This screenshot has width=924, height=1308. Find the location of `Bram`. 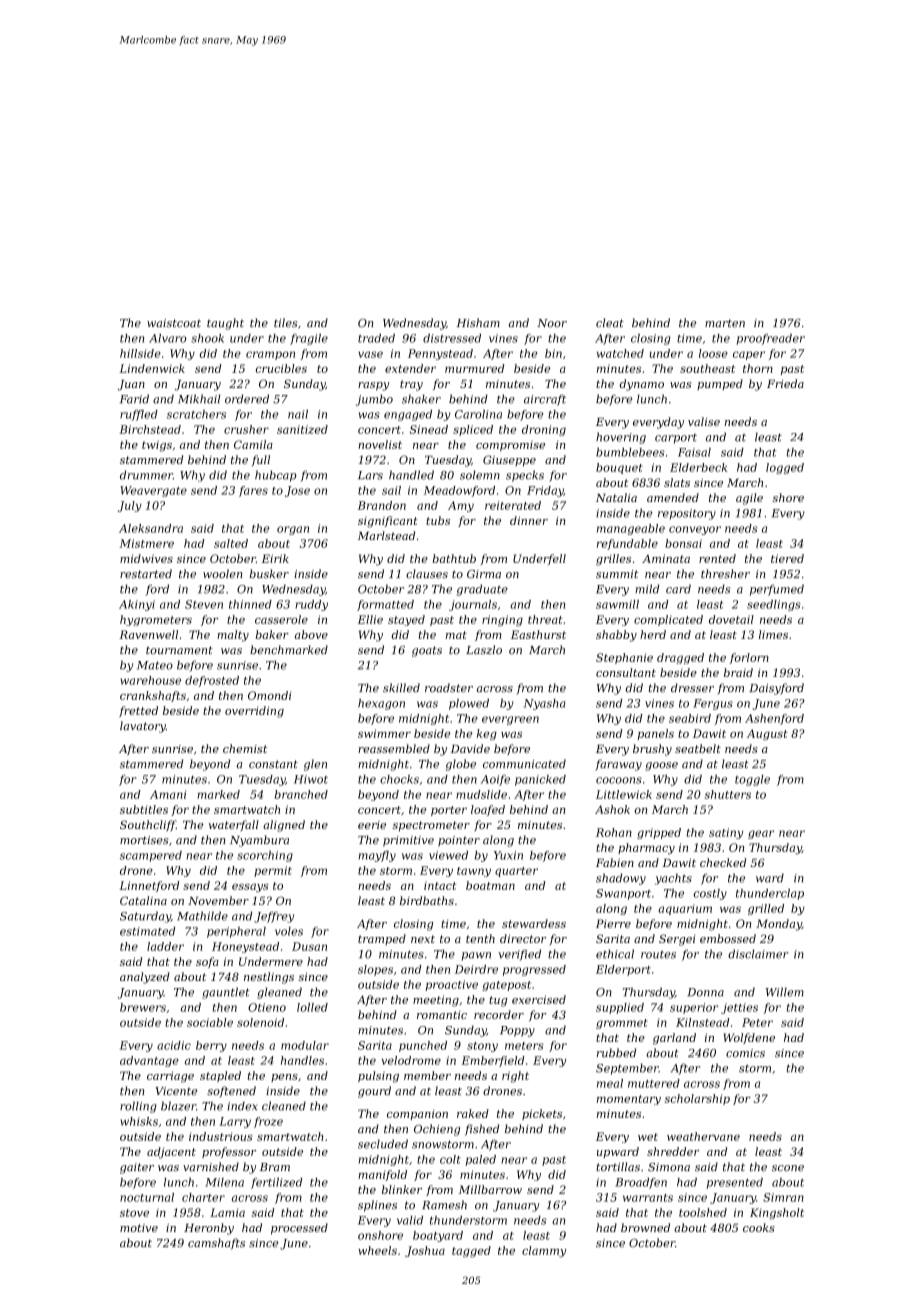

Bram is located at coordinates (275, 1167).
